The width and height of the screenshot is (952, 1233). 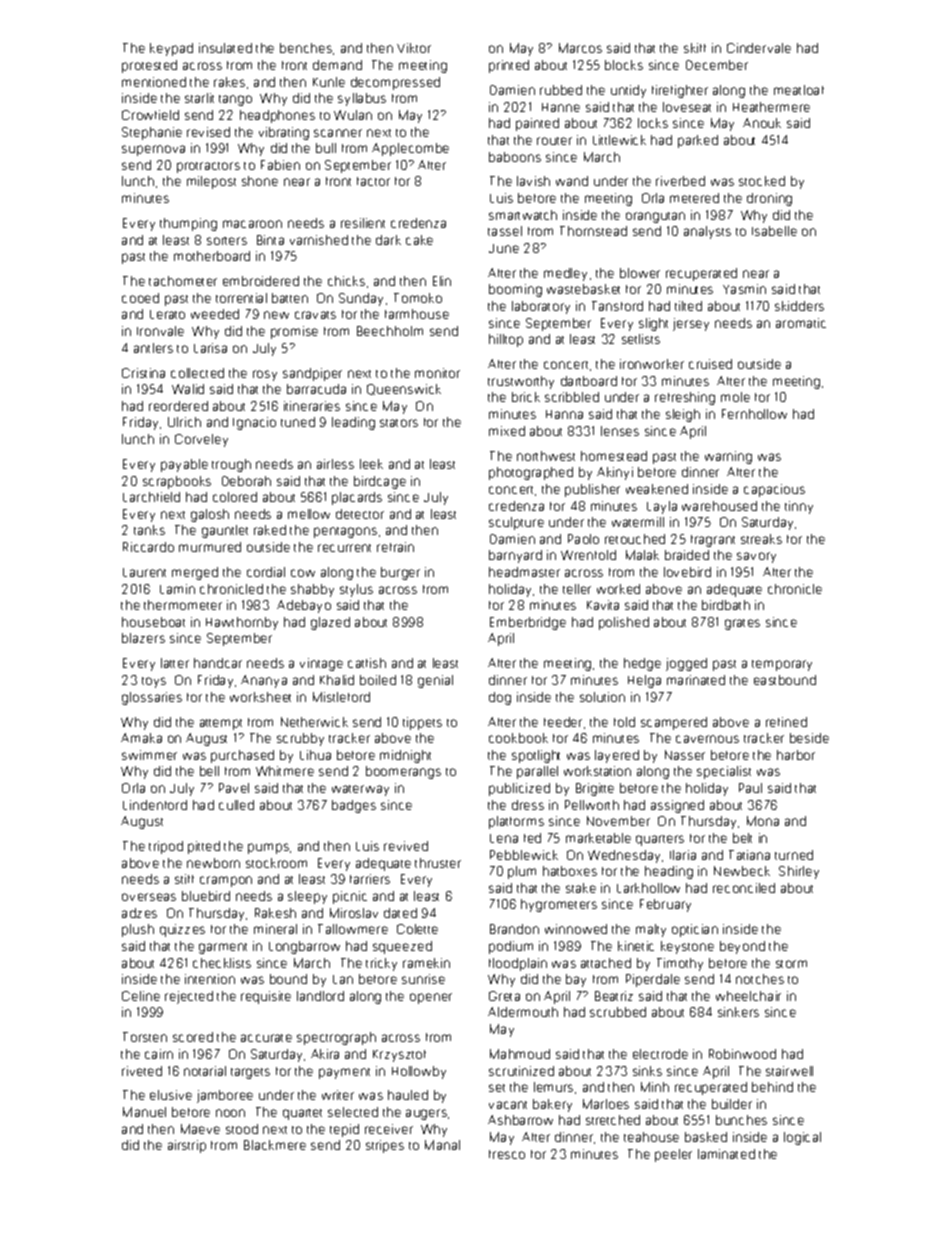 What do you see at coordinates (385, 1146) in the screenshot?
I see `stripes` at bounding box center [385, 1146].
